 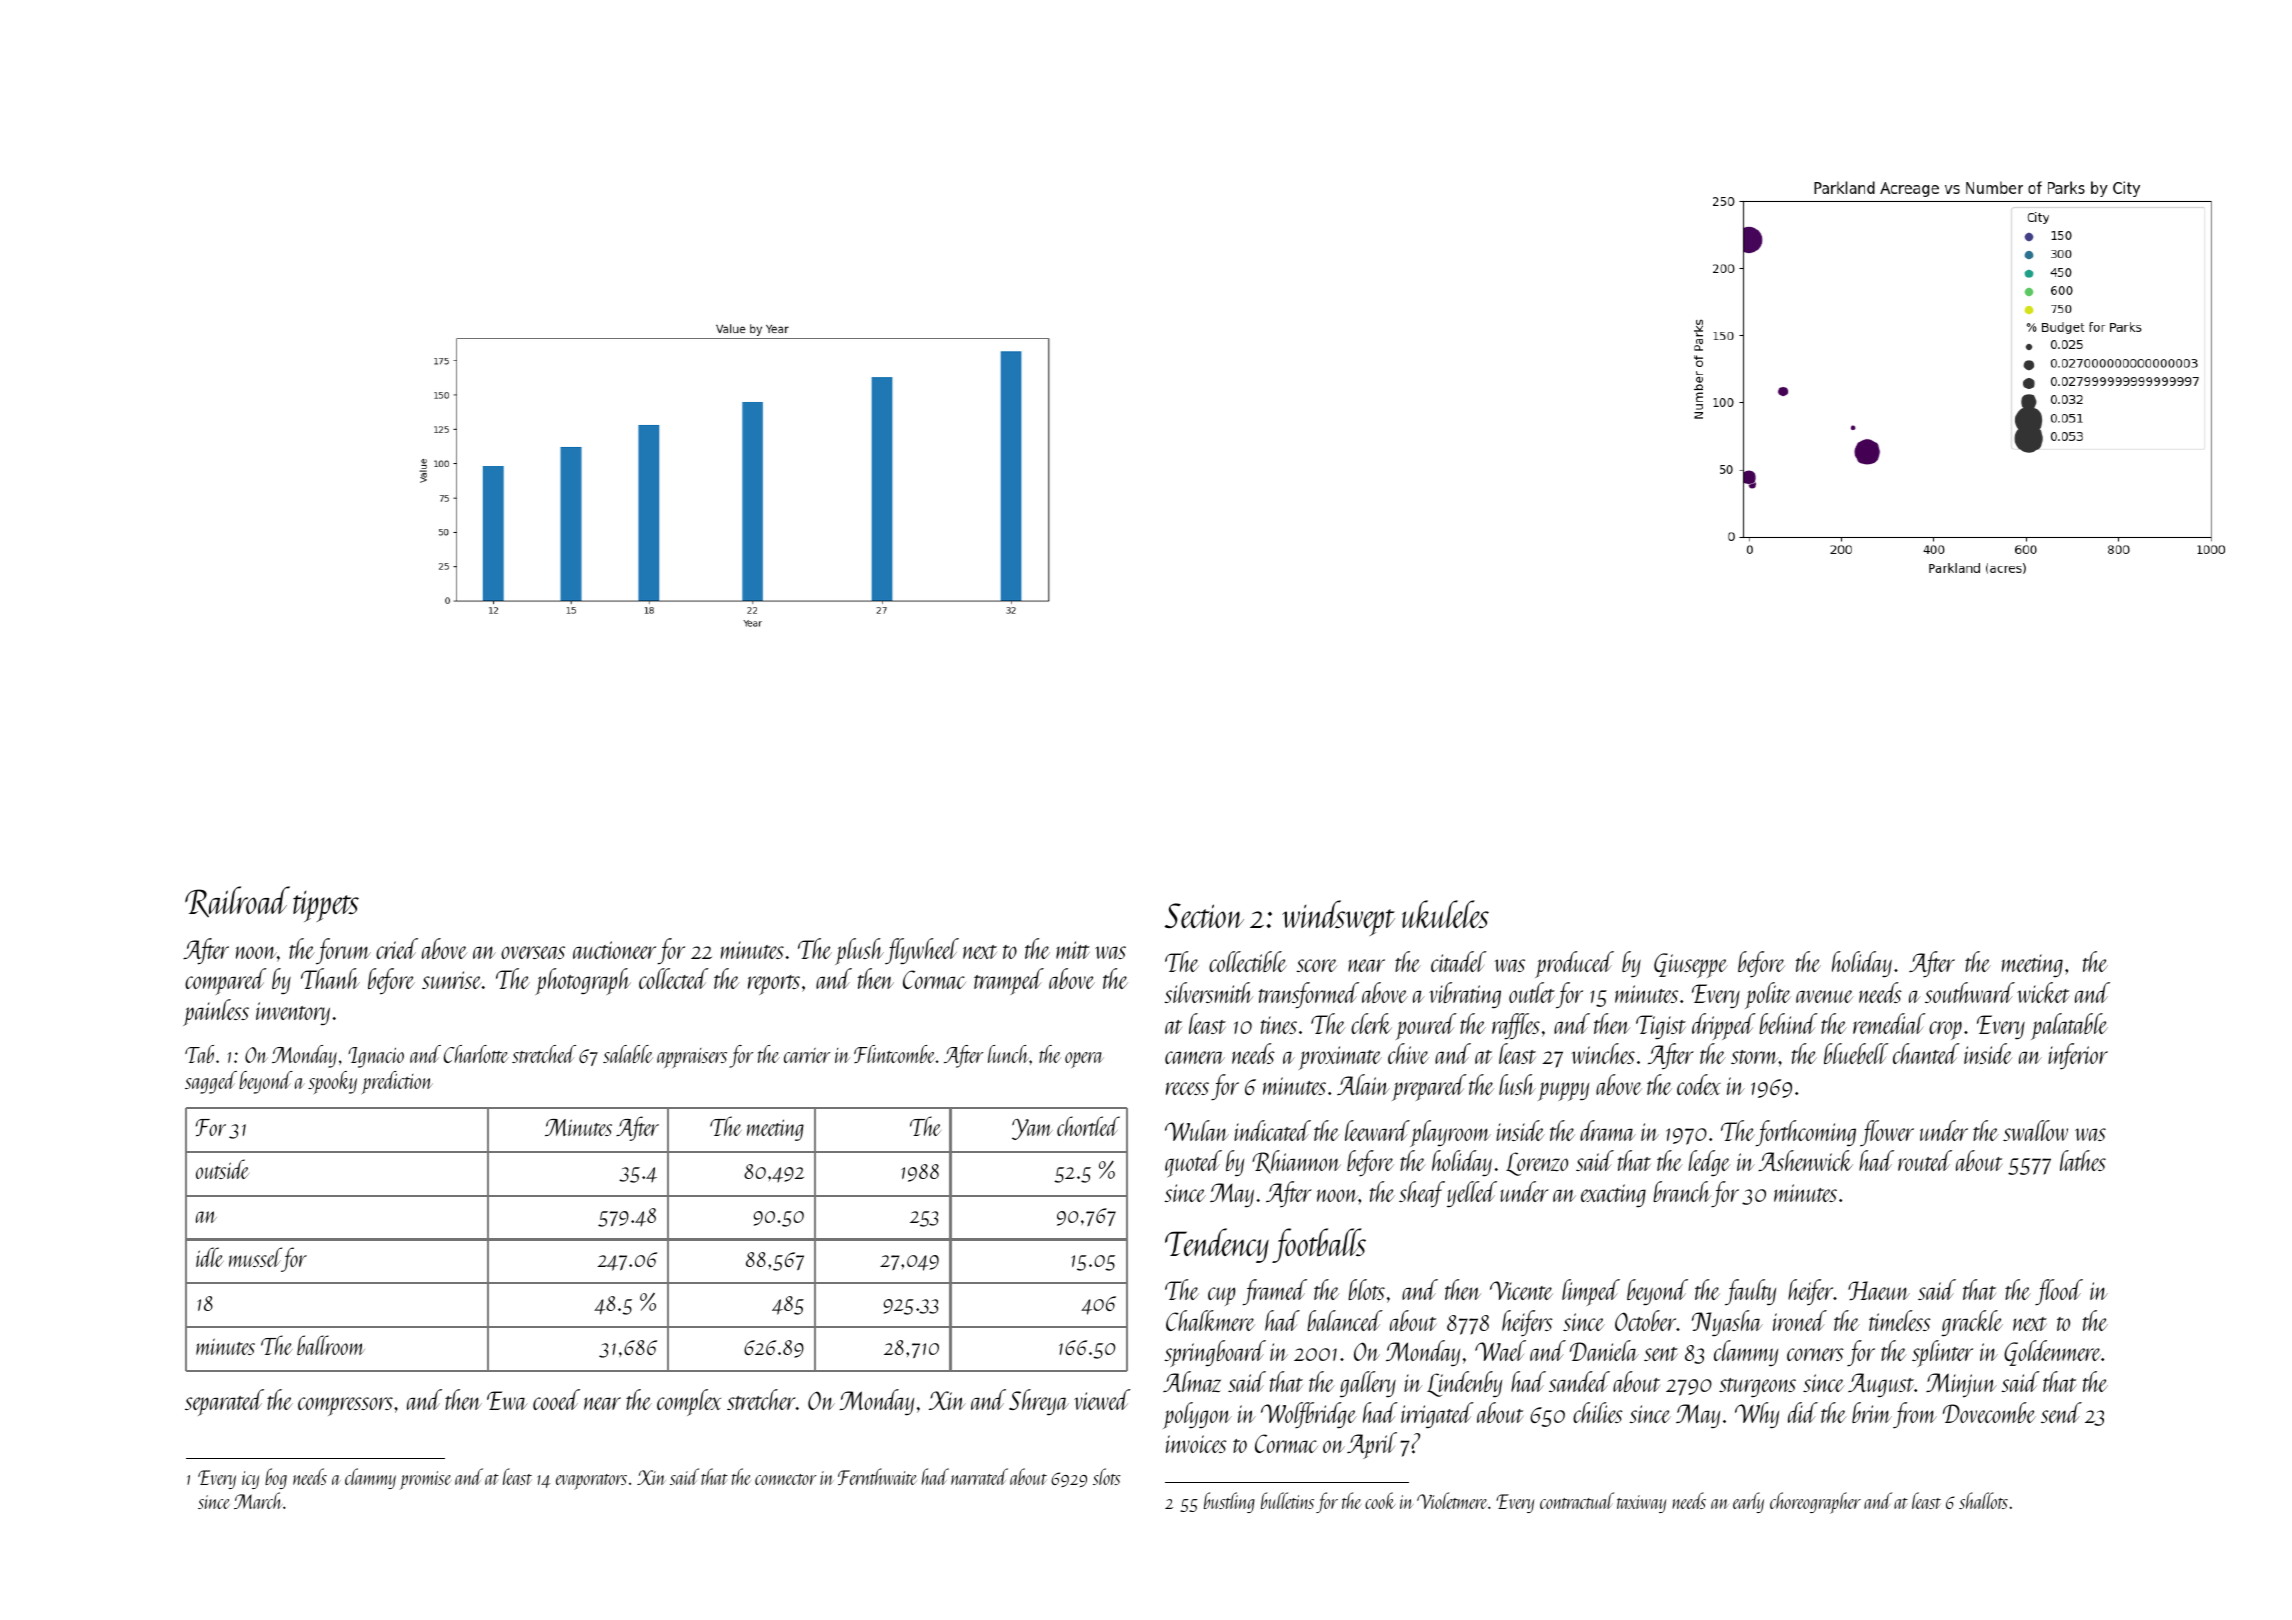 What do you see at coordinates (1989, 1412) in the document?
I see `Dovecombe` at bounding box center [1989, 1412].
